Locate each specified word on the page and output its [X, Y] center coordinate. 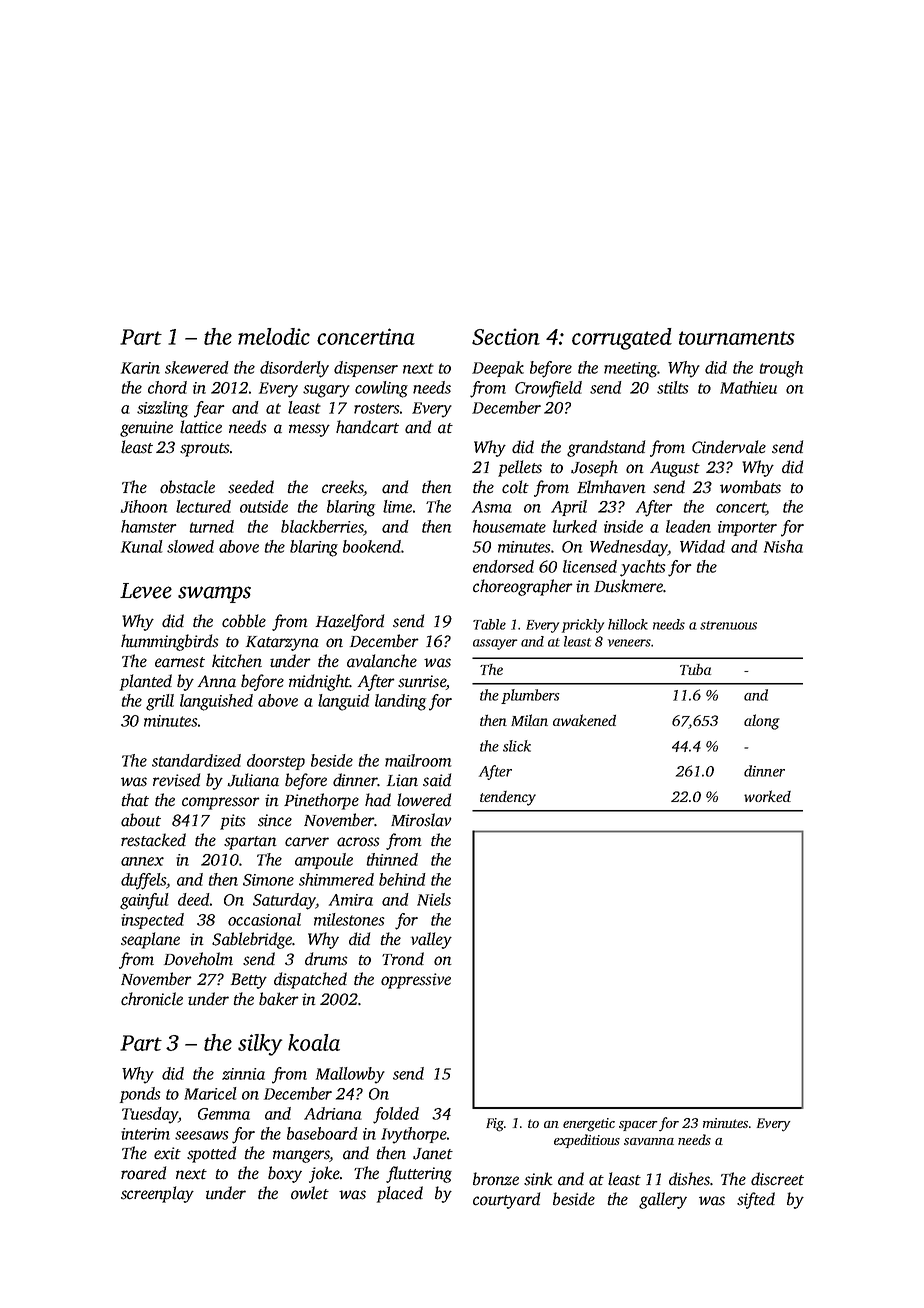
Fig [495, 1125]
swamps [214, 594]
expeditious [587, 1141]
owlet [310, 1193]
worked [767, 796]
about [141, 820]
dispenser [366, 369]
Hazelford [350, 622]
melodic [274, 336]
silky [260, 1045]
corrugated [622, 339]
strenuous [728, 625]
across [358, 842]
